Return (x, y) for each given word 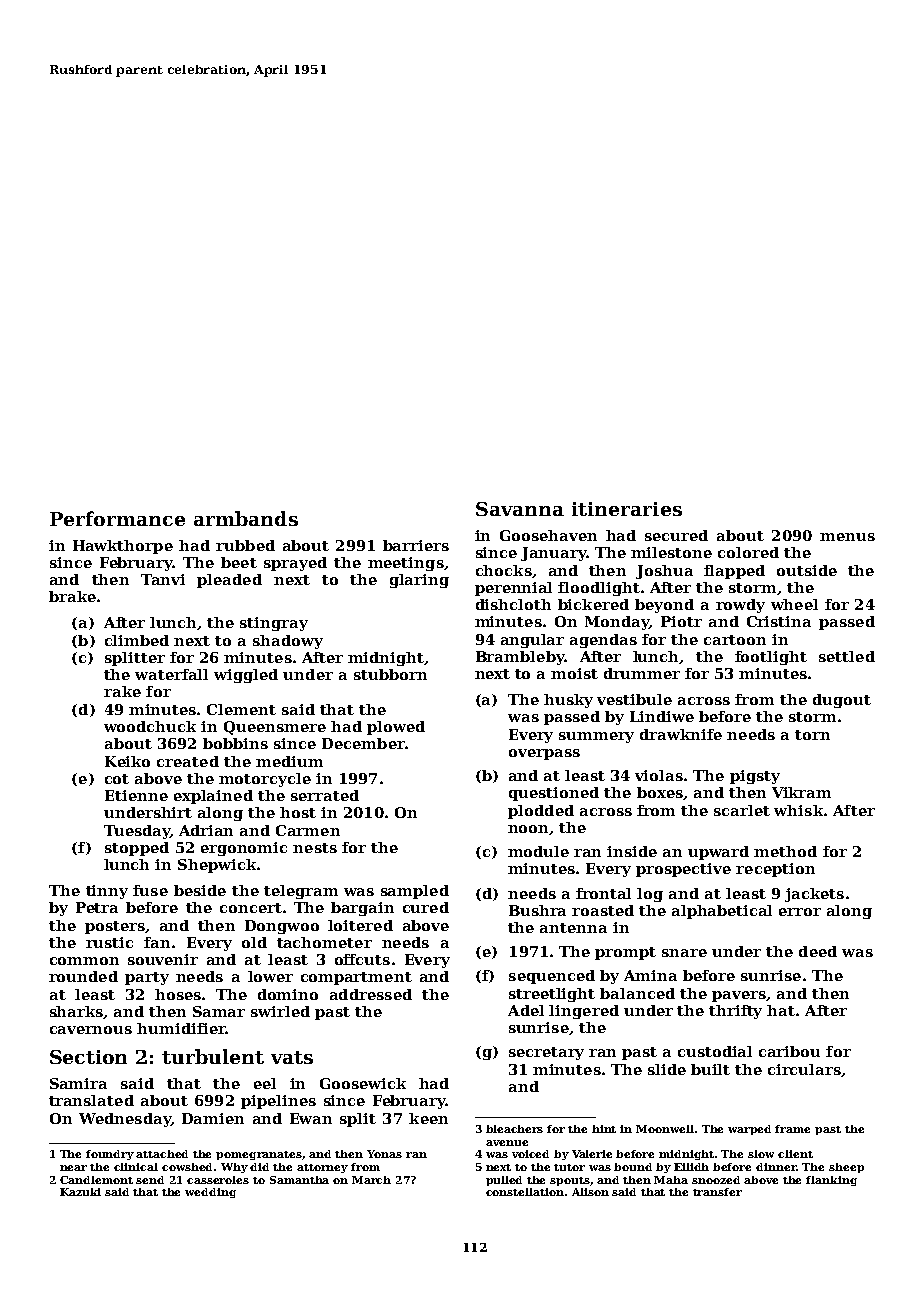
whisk (798, 810)
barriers (416, 545)
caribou (789, 1051)
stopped (137, 849)
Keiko (127, 761)
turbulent (213, 1056)
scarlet (742, 810)
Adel (526, 1010)
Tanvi (163, 579)
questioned (554, 794)
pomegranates (259, 1155)
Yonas (384, 1154)
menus (847, 537)
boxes (660, 792)
